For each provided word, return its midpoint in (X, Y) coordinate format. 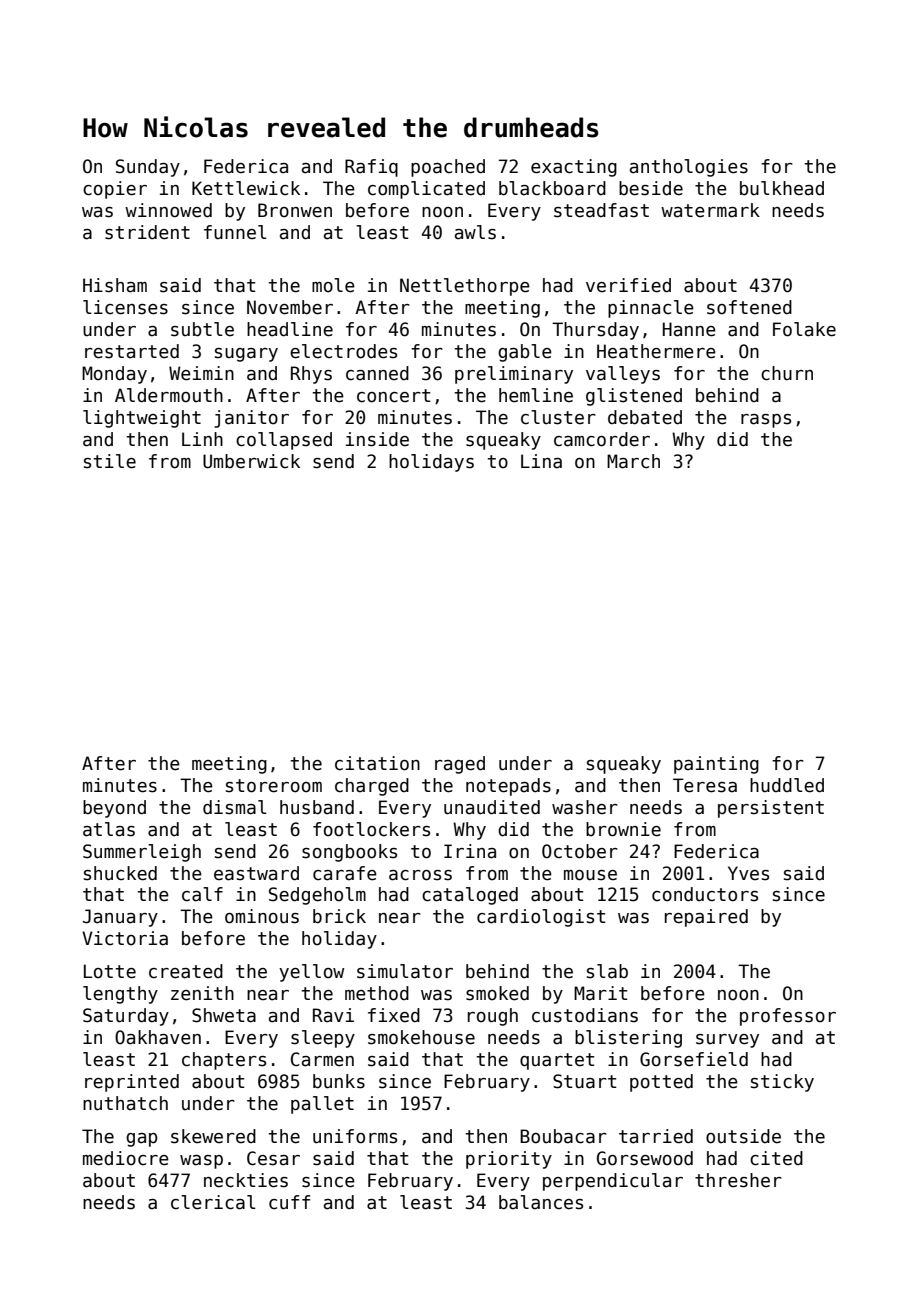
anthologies (689, 168)
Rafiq (371, 168)
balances (541, 1202)
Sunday (148, 168)
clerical (213, 1202)
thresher (738, 1180)
